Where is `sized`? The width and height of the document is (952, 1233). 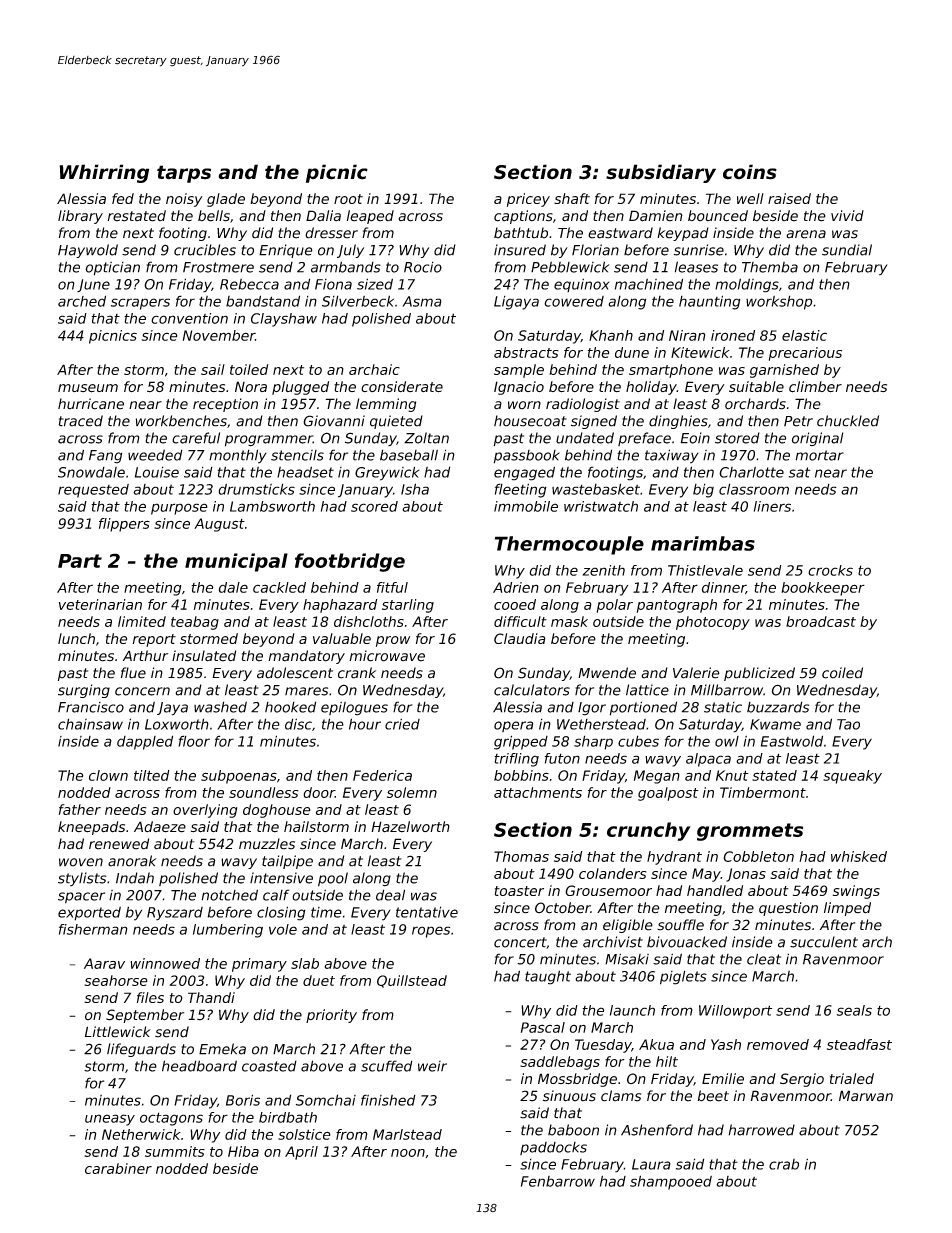
sized is located at coordinates (375, 284).
